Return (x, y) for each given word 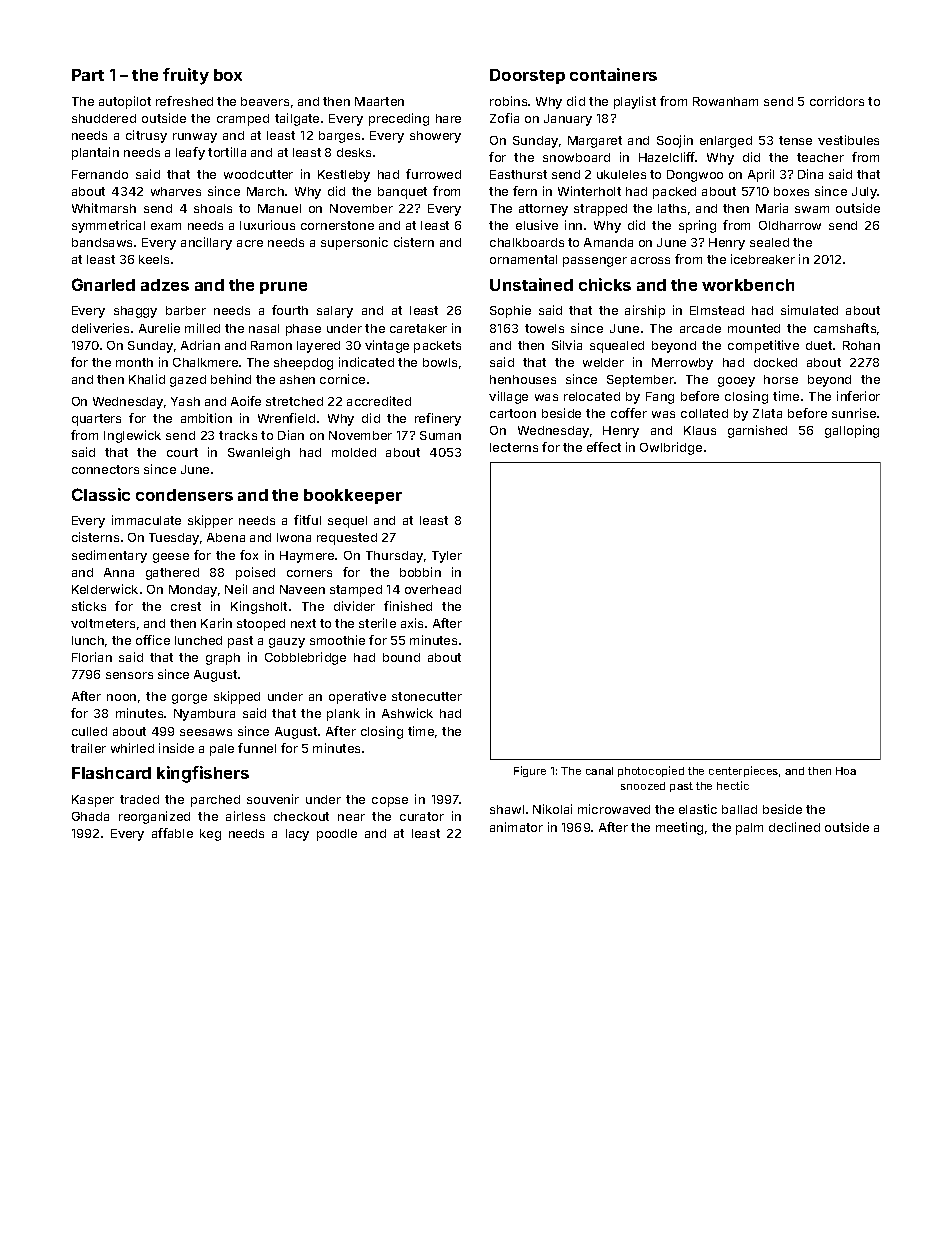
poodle (337, 835)
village (508, 397)
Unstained (531, 284)
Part (88, 75)
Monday (193, 591)
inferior (858, 396)
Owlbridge (671, 448)
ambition (206, 418)
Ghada (90, 816)
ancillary (206, 243)
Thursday (394, 557)
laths (672, 208)
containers (613, 74)
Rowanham (725, 101)
